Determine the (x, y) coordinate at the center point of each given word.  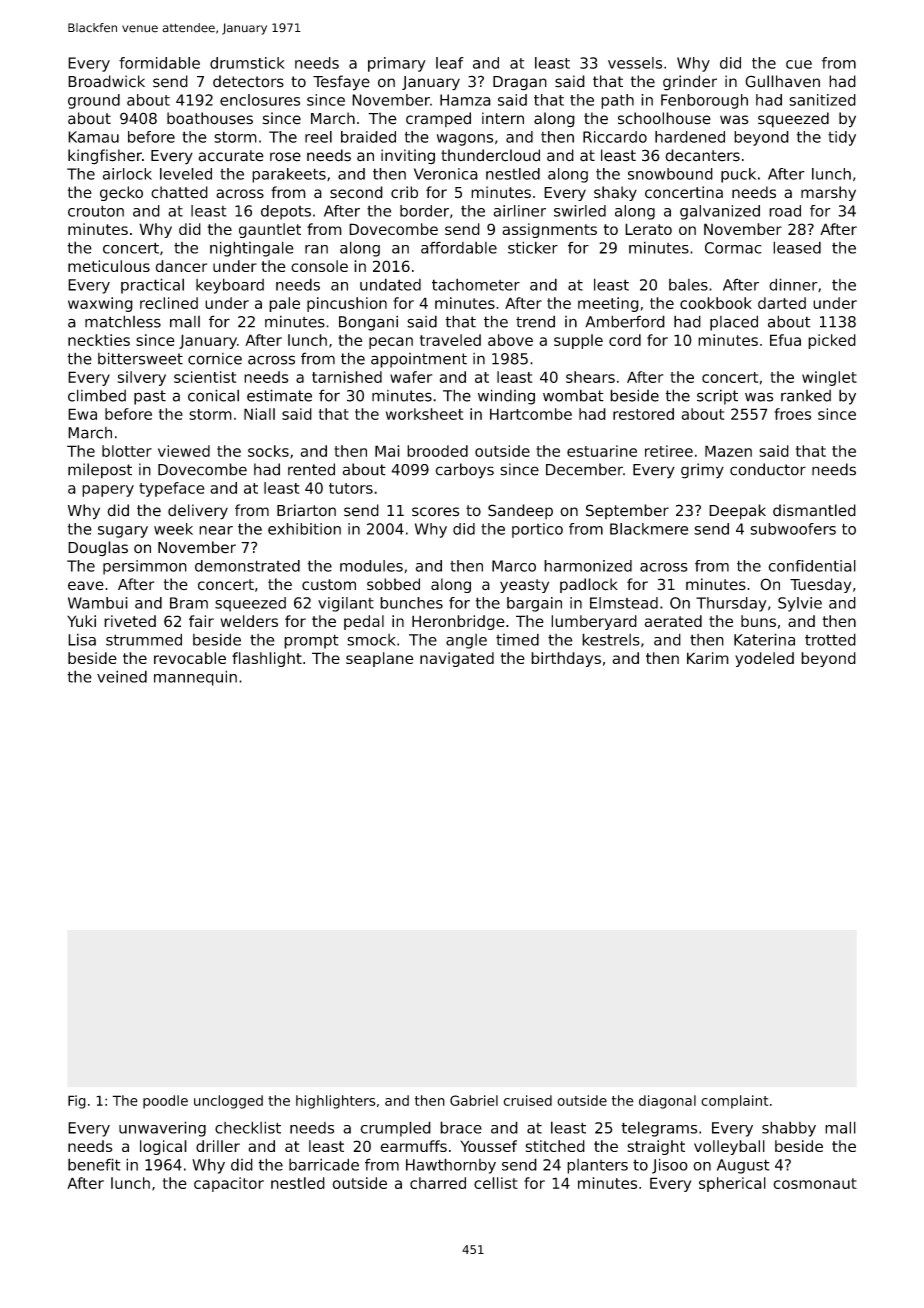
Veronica (446, 174)
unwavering (162, 1129)
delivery (198, 512)
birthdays (566, 659)
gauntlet (270, 230)
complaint (734, 1102)
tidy (842, 138)
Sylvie (800, 604)
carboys (465, 471)
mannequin (195, 678)
